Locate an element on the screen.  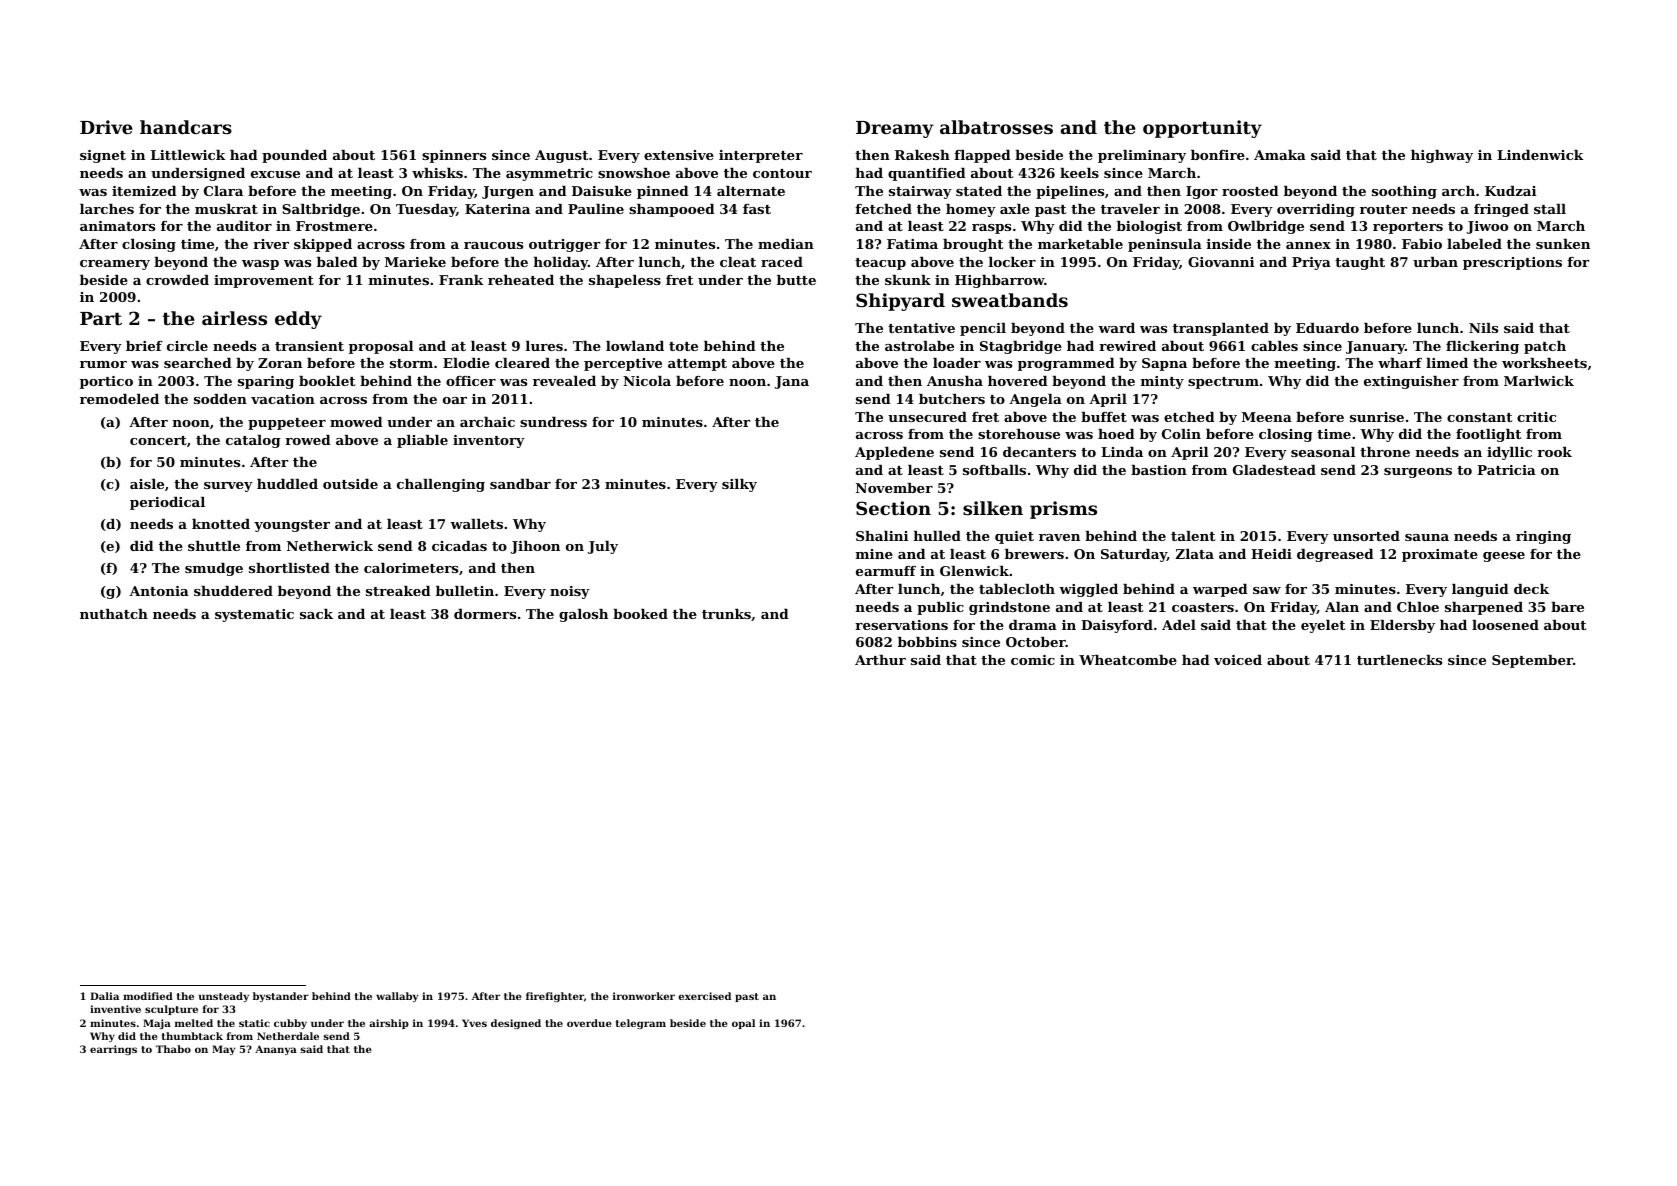
ironworker is located at coordinates (644, 996).
